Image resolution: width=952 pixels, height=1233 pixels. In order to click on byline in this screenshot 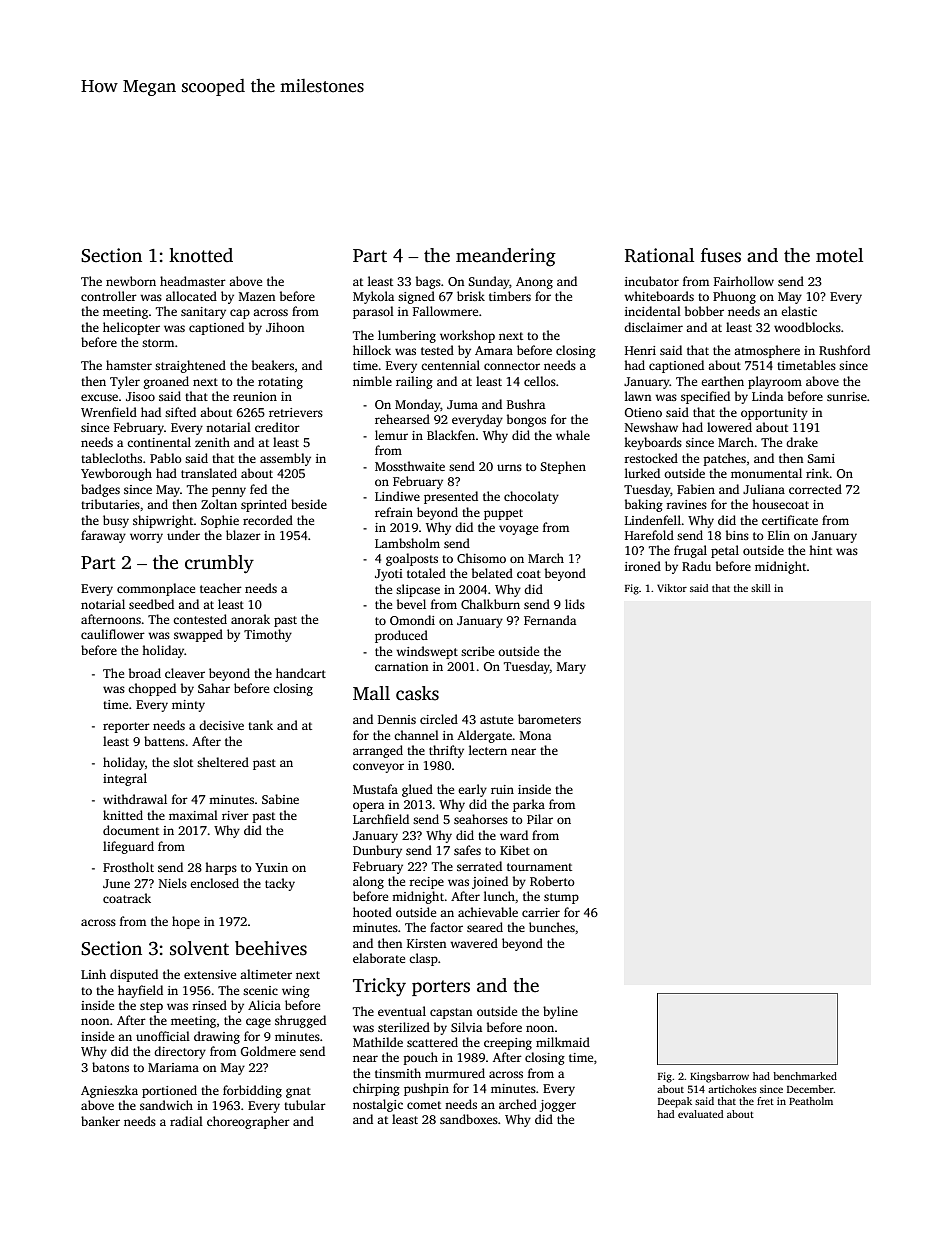, I will do `click(560, 1012)`.
